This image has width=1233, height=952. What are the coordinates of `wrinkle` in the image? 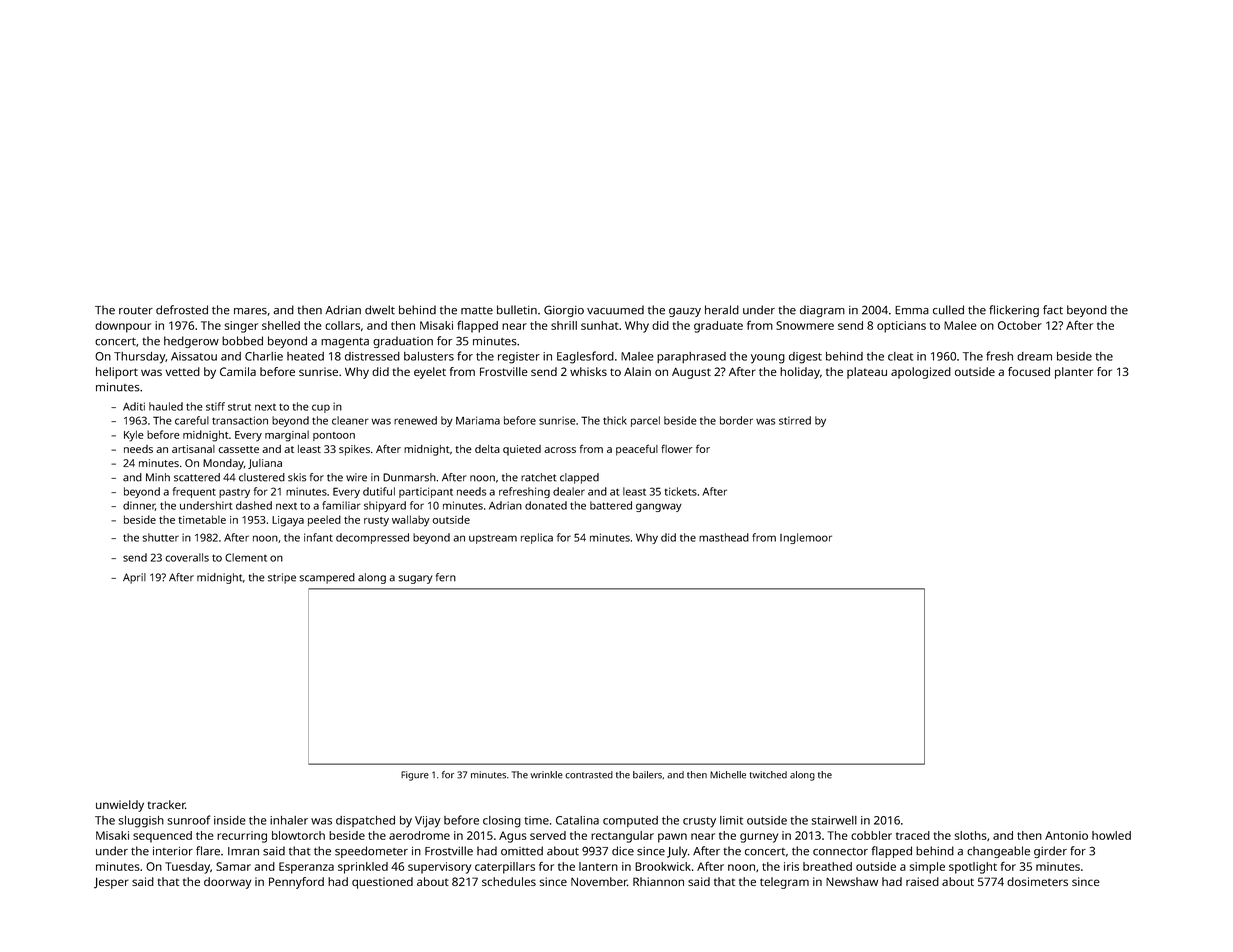 It's located at (546, 775).
